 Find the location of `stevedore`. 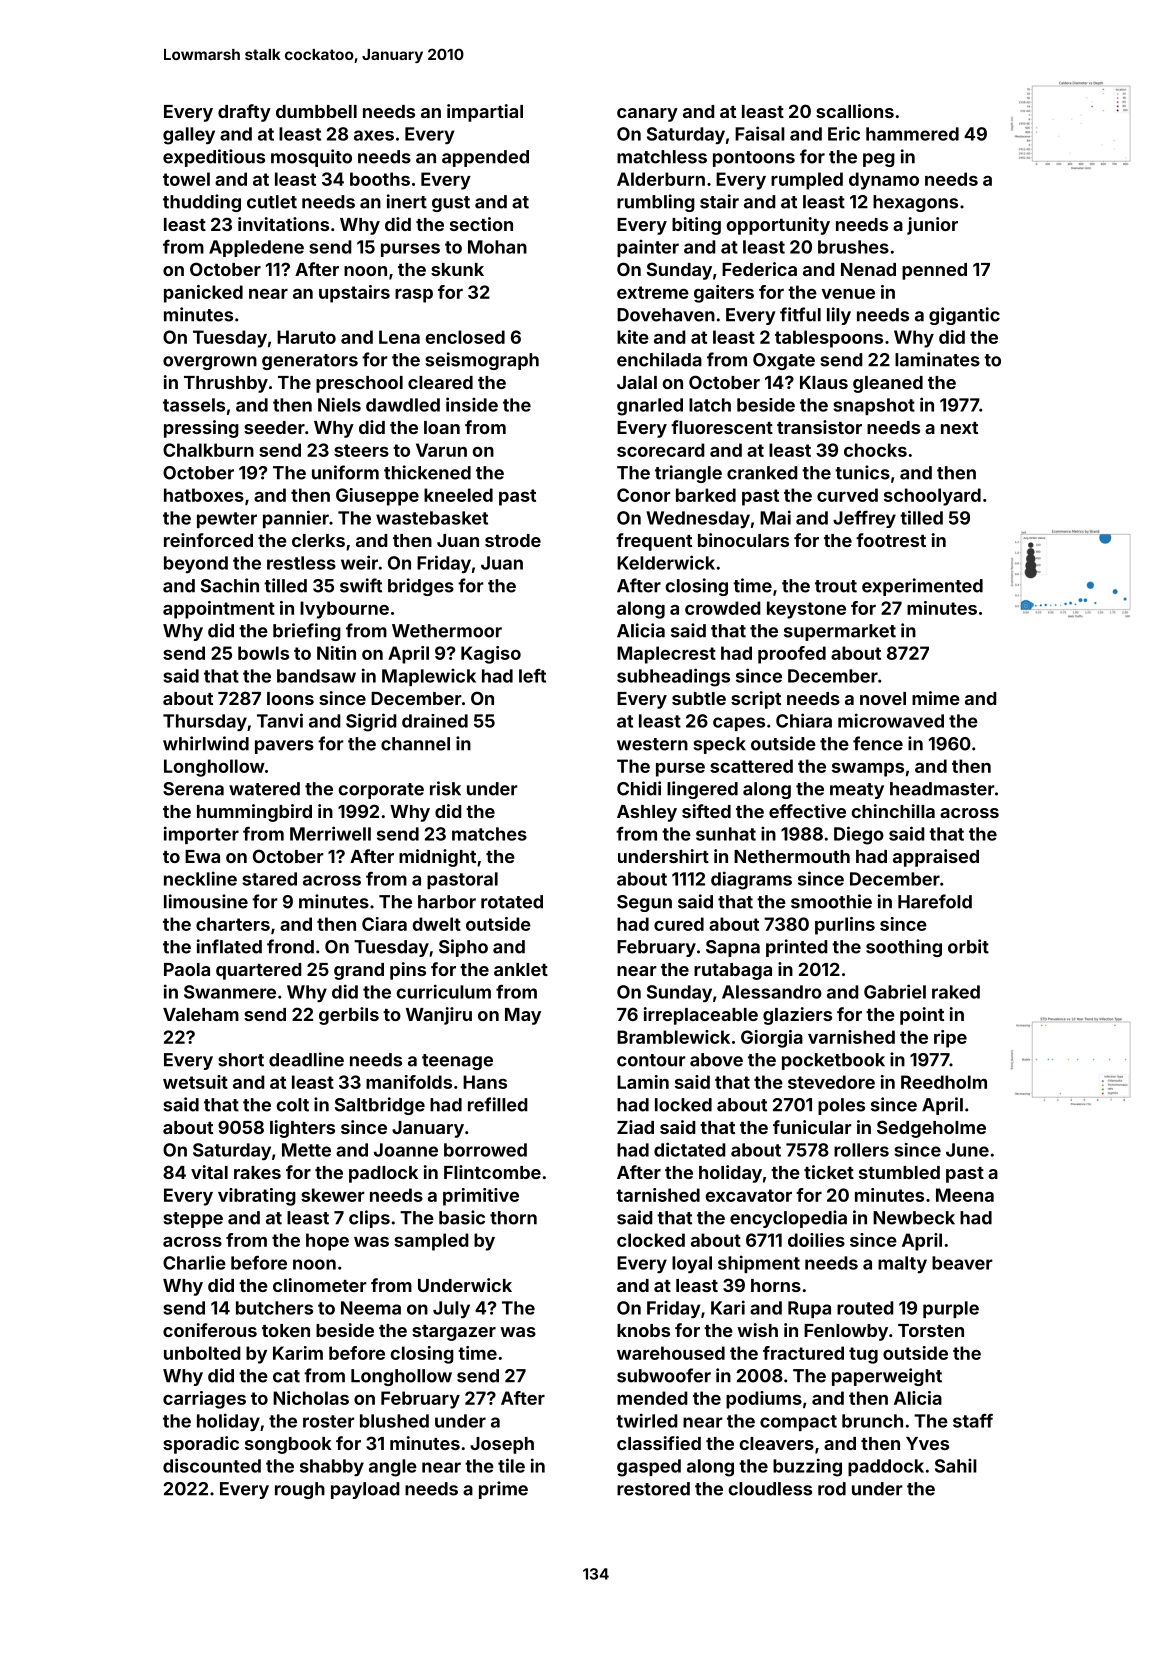

stevedore is located at coordinates (831, 1082).
